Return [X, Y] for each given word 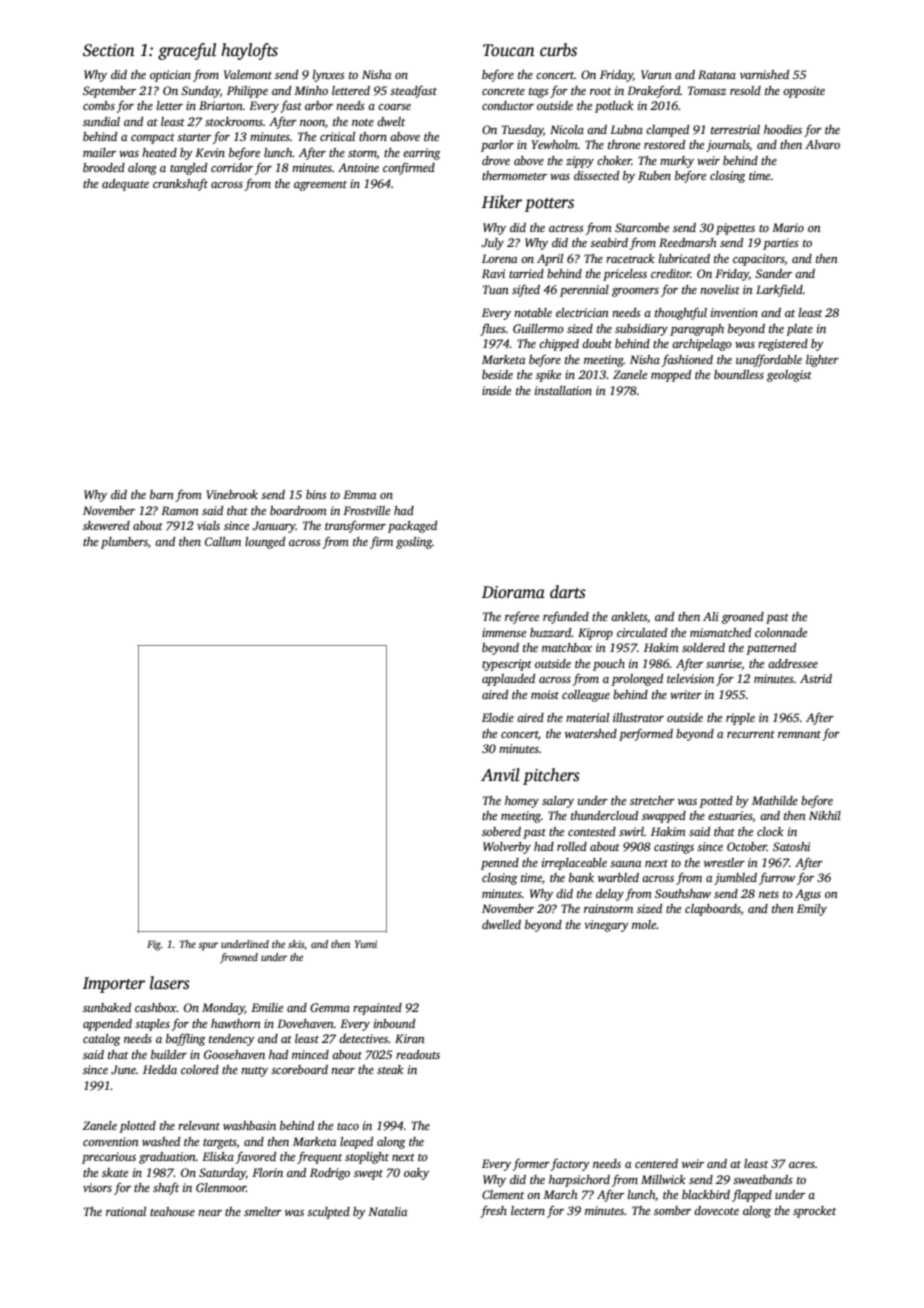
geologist [789, 376]
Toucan [509, 50]
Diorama [513, 592]
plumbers [124, 543]
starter [194, 137]
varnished [764, 74]
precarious [109, 1158]
